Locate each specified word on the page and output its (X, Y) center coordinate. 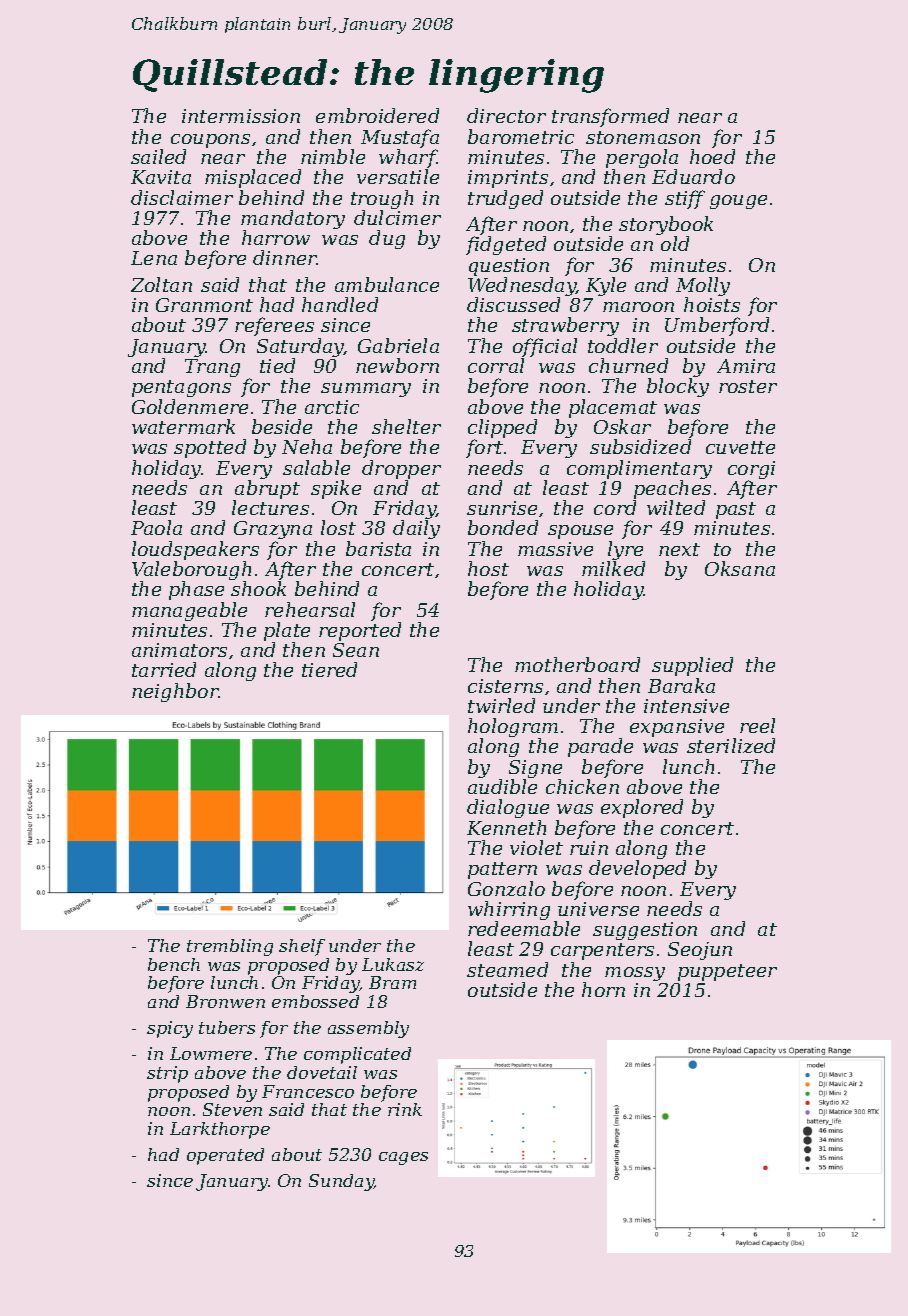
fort (484, 448)
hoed (712, 156)
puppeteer (727, 972)
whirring (509, 910)
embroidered (377, 115)
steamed (507, 969)
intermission (241, 116)
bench (174, 964)
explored (642, 808)
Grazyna (273, 530)
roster (748, 386)
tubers (227, 1027)
